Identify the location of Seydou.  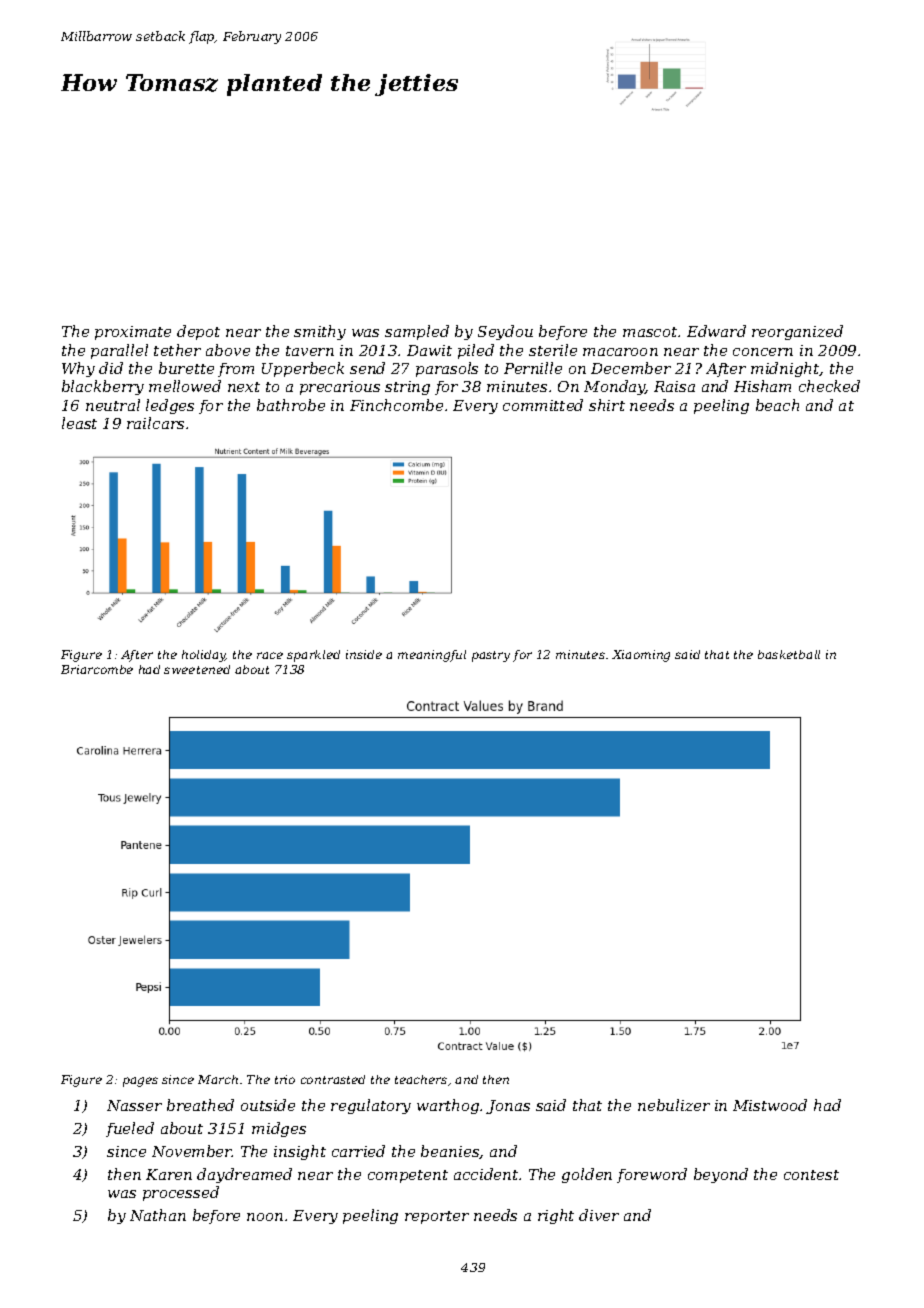
(505, 332).
